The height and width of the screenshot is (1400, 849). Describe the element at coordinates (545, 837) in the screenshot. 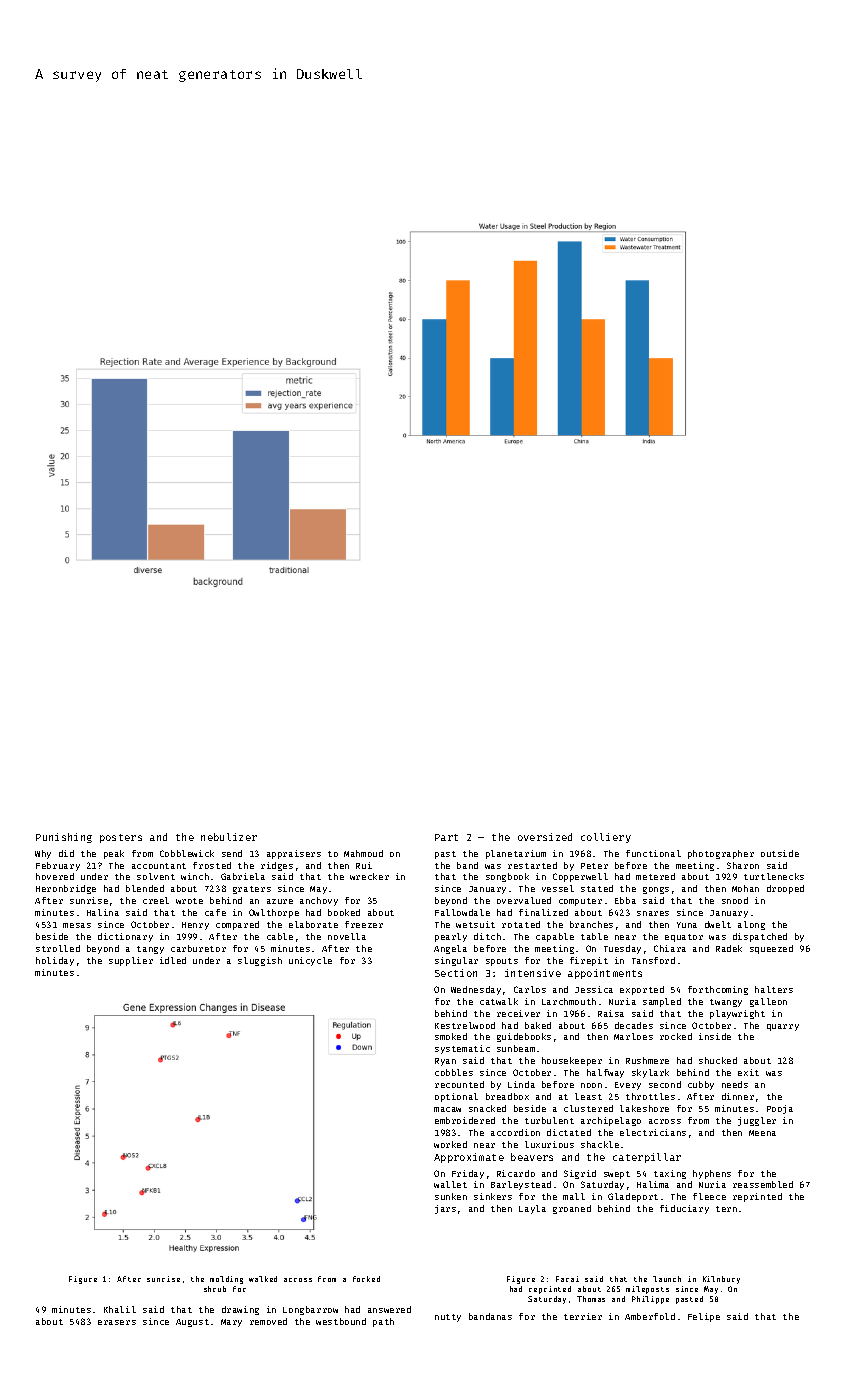

I see `oversized` at that location.
